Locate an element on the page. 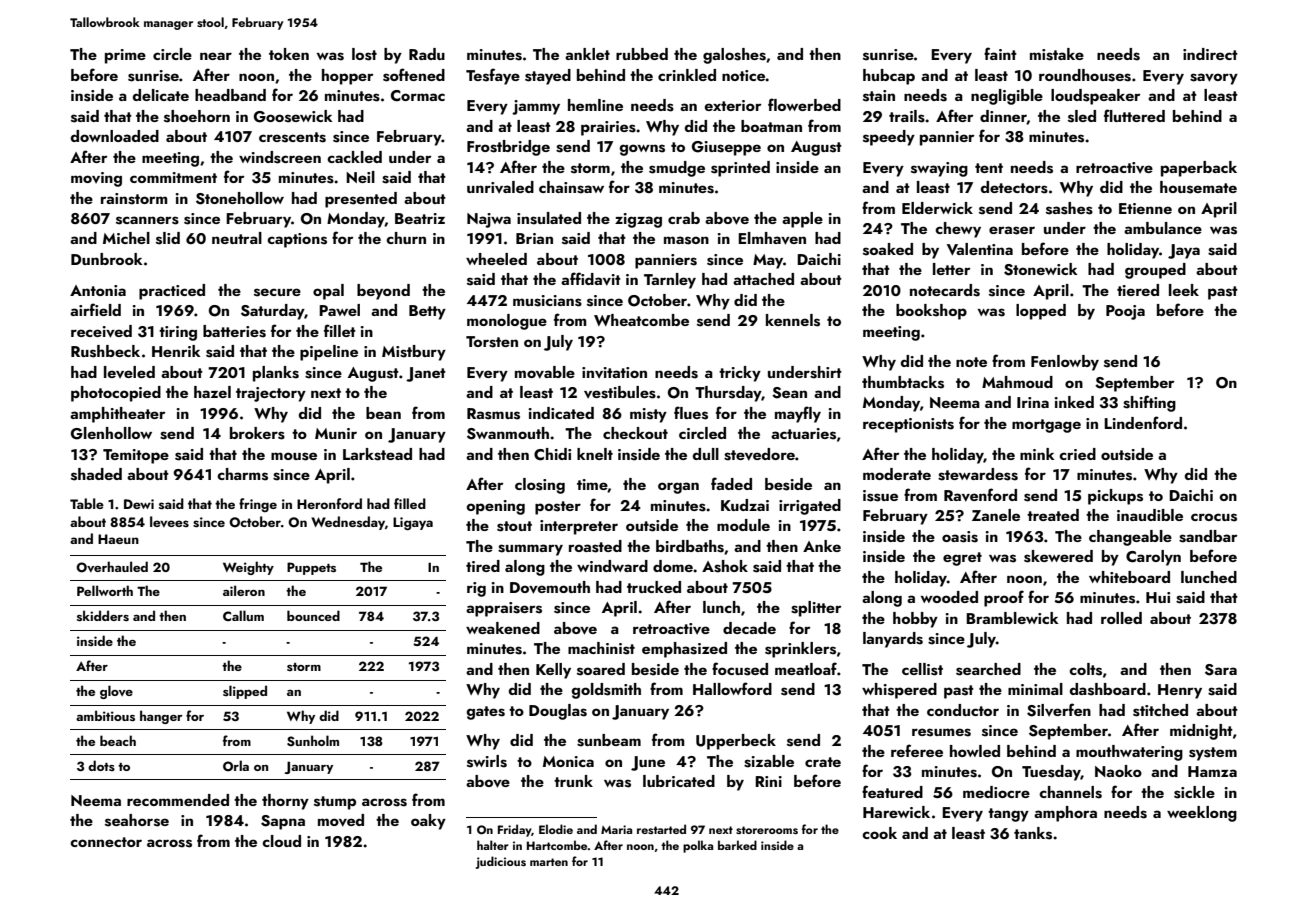 The height and width of the document is (924, 1308). slipped is located at coordinates (245, 692).
